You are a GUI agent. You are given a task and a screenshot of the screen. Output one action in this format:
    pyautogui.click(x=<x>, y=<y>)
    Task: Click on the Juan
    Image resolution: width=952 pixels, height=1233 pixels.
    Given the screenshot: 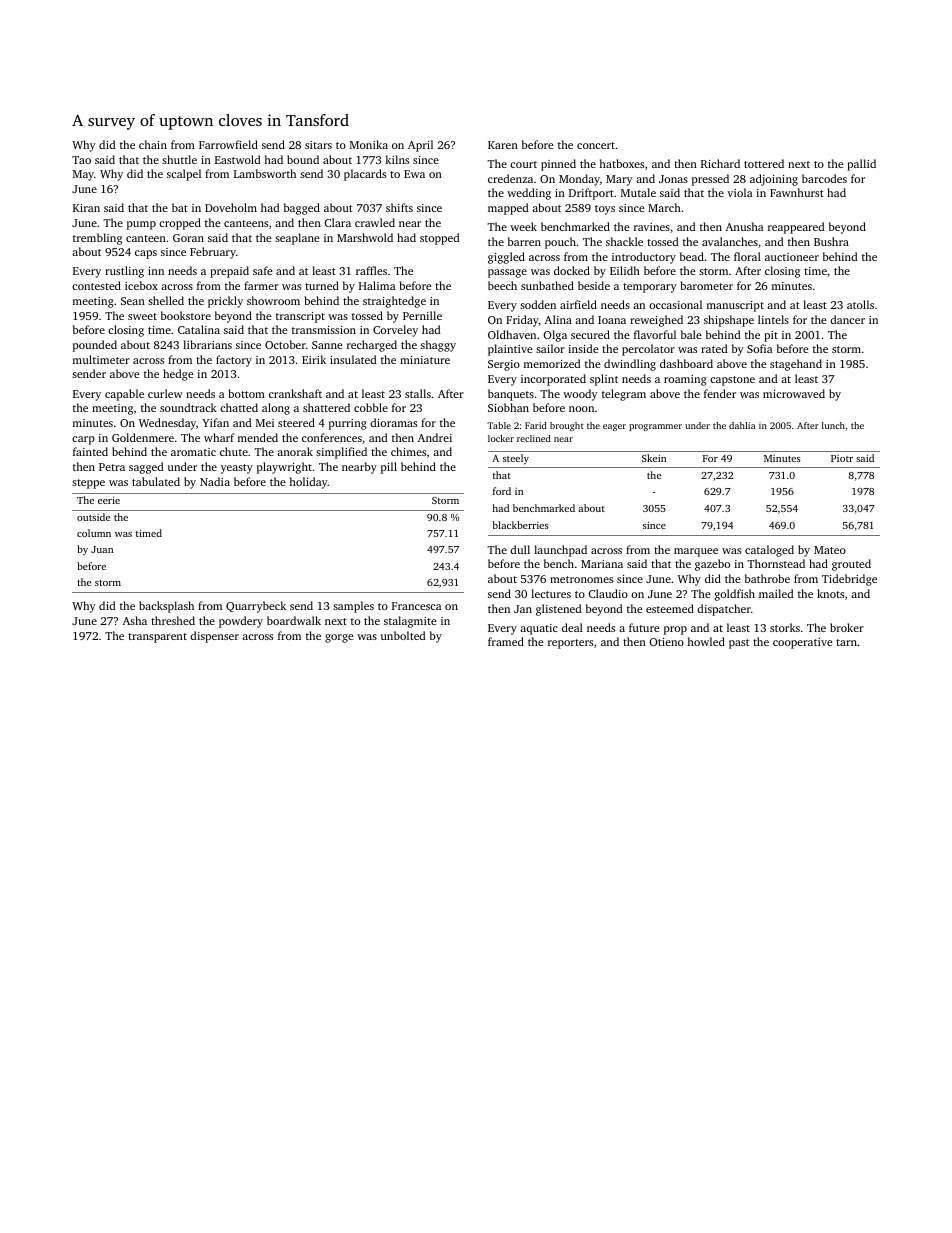 What is the action you would take?
    pyautogui.click(x=102, y=549)
